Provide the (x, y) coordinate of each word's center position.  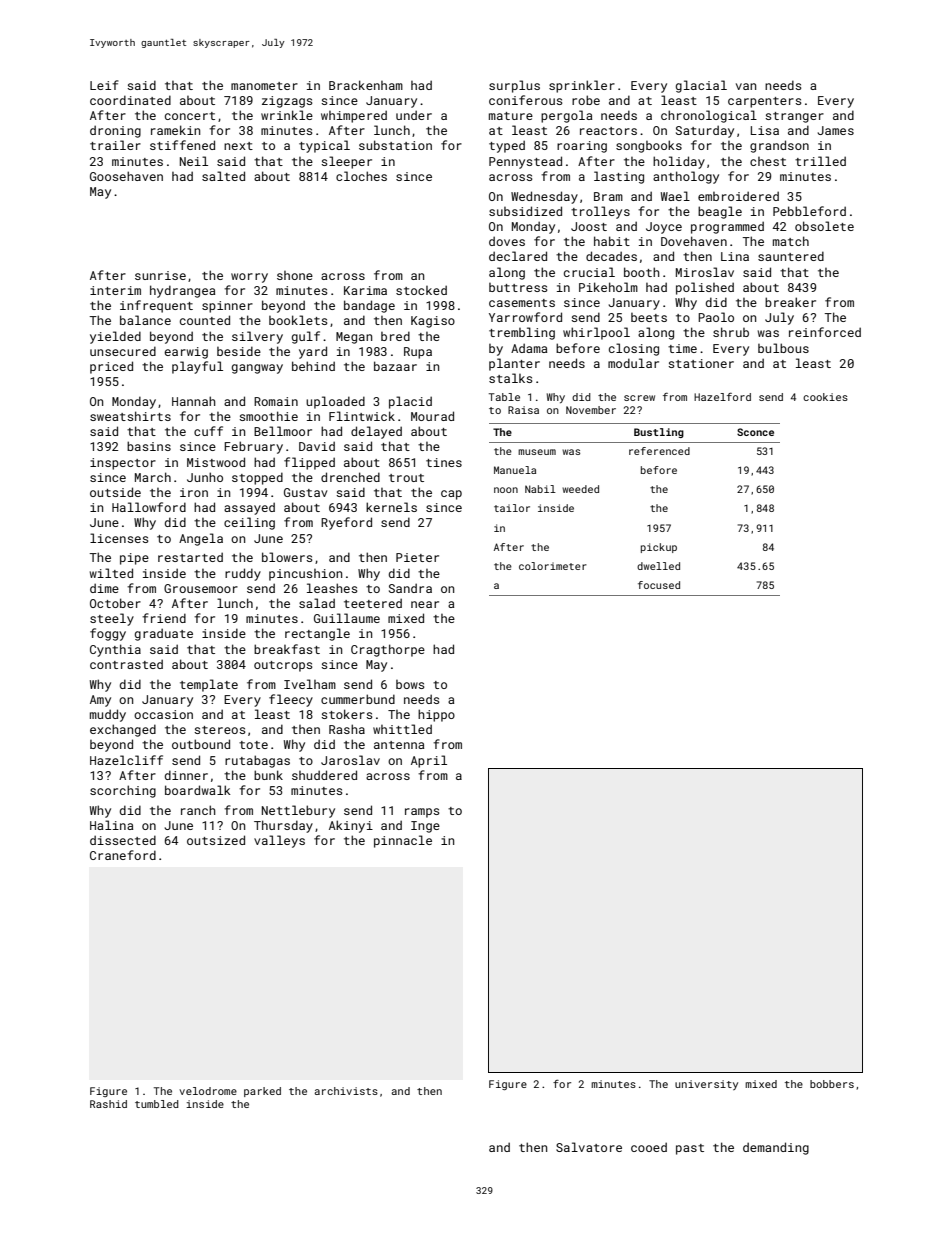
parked (262, 1092)
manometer (264, 86)
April (429, 761)
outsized (216, 840)
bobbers (832, 1084)
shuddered (324, 775)
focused (659, 585)
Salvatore (589, 1147)
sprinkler (582, 86)
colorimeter (553, 566)
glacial (701, 86)
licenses (119, 538)
